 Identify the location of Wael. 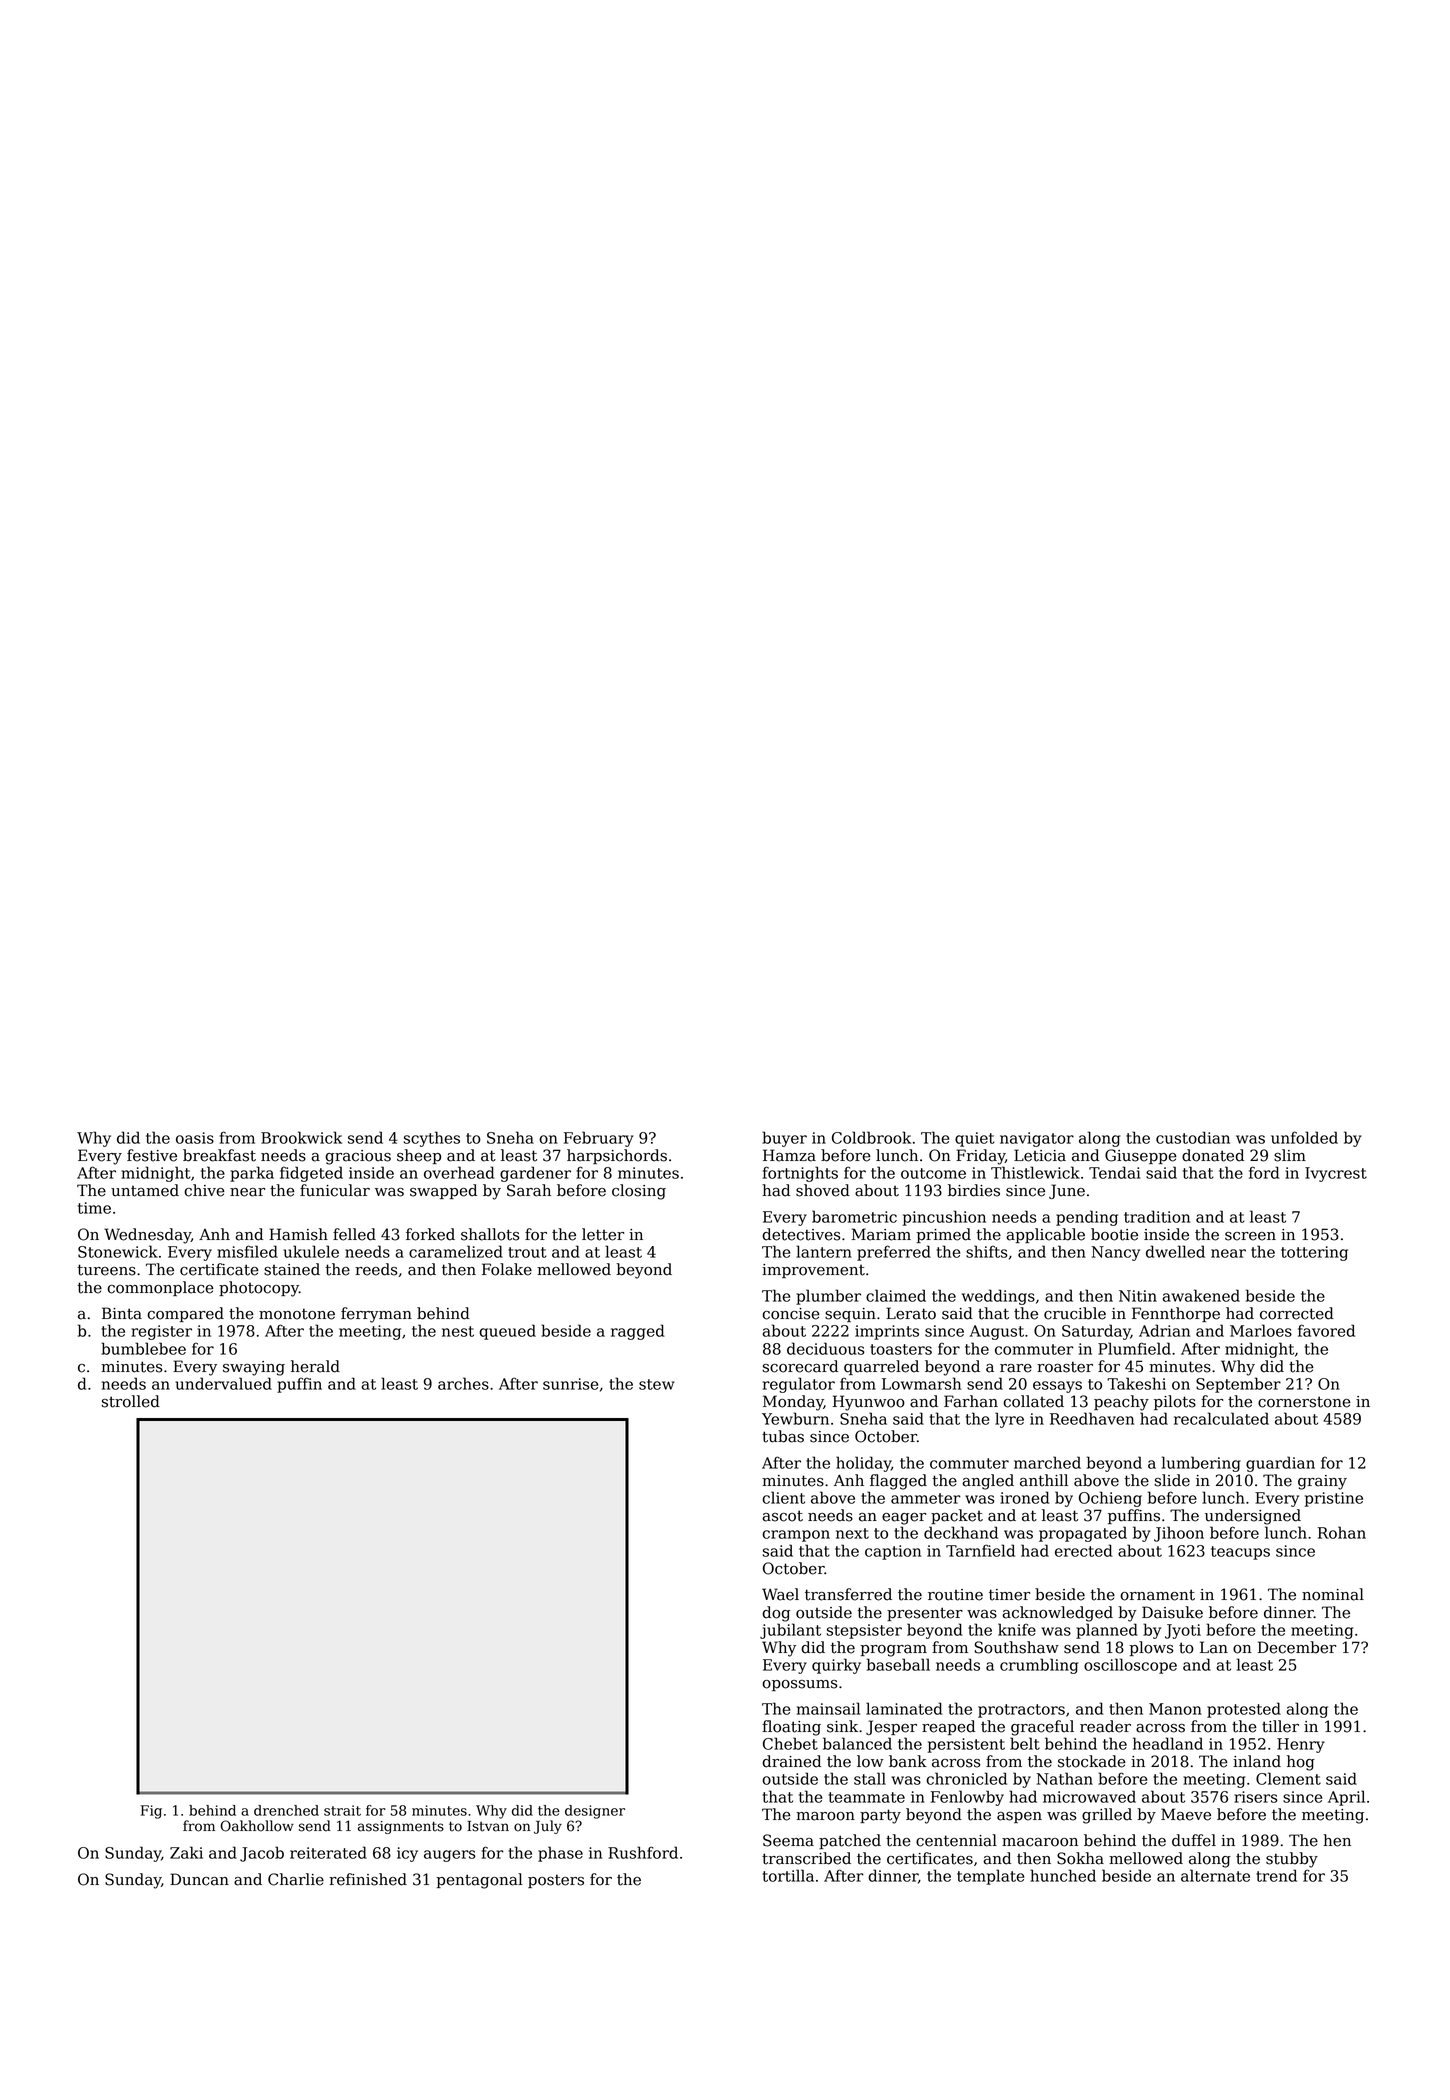
(780, 1594).
